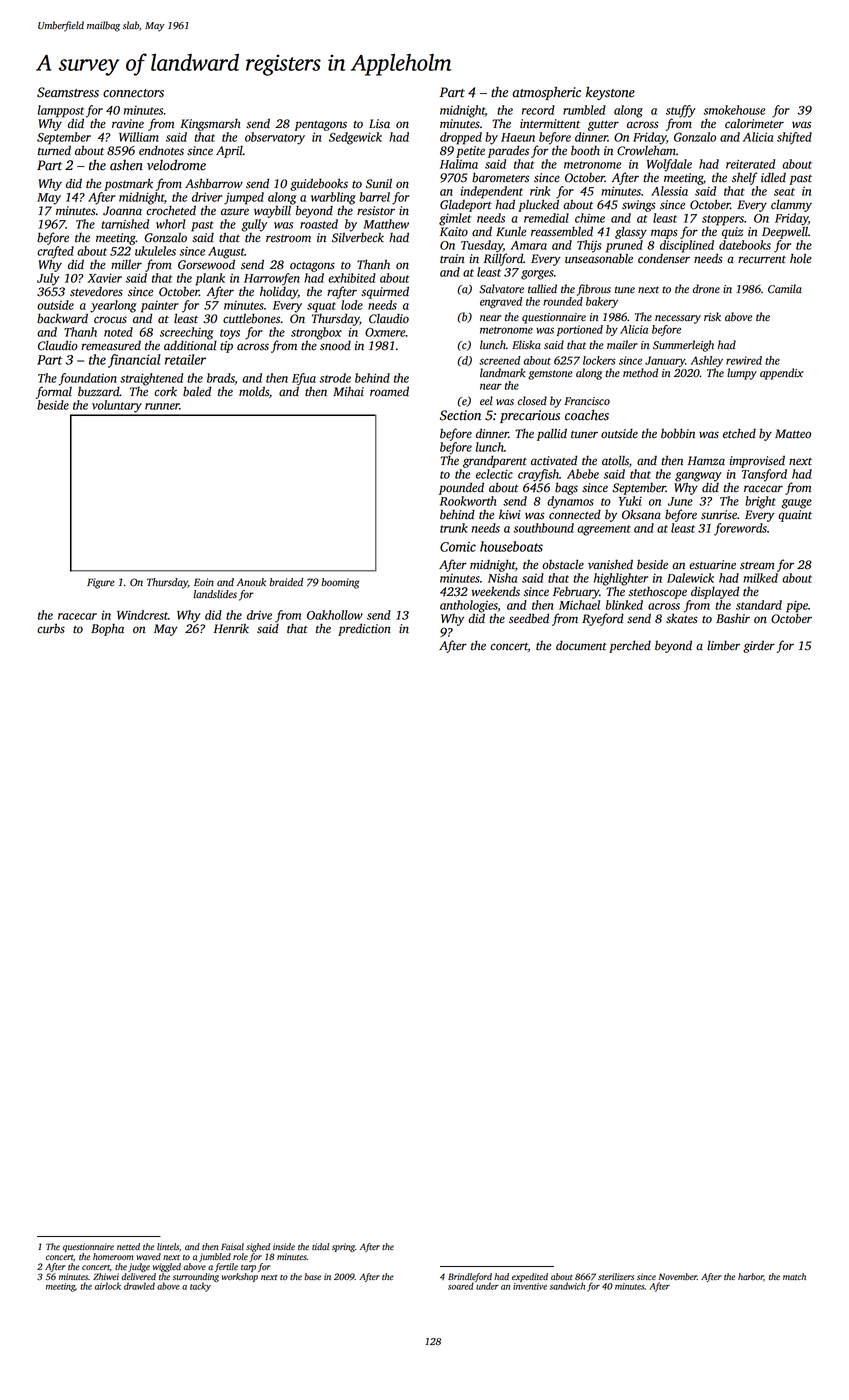 The image size is (849, 1400). Describe the element at coordinates (794, 138) in the screenshot. I see `shifted` at that location.
